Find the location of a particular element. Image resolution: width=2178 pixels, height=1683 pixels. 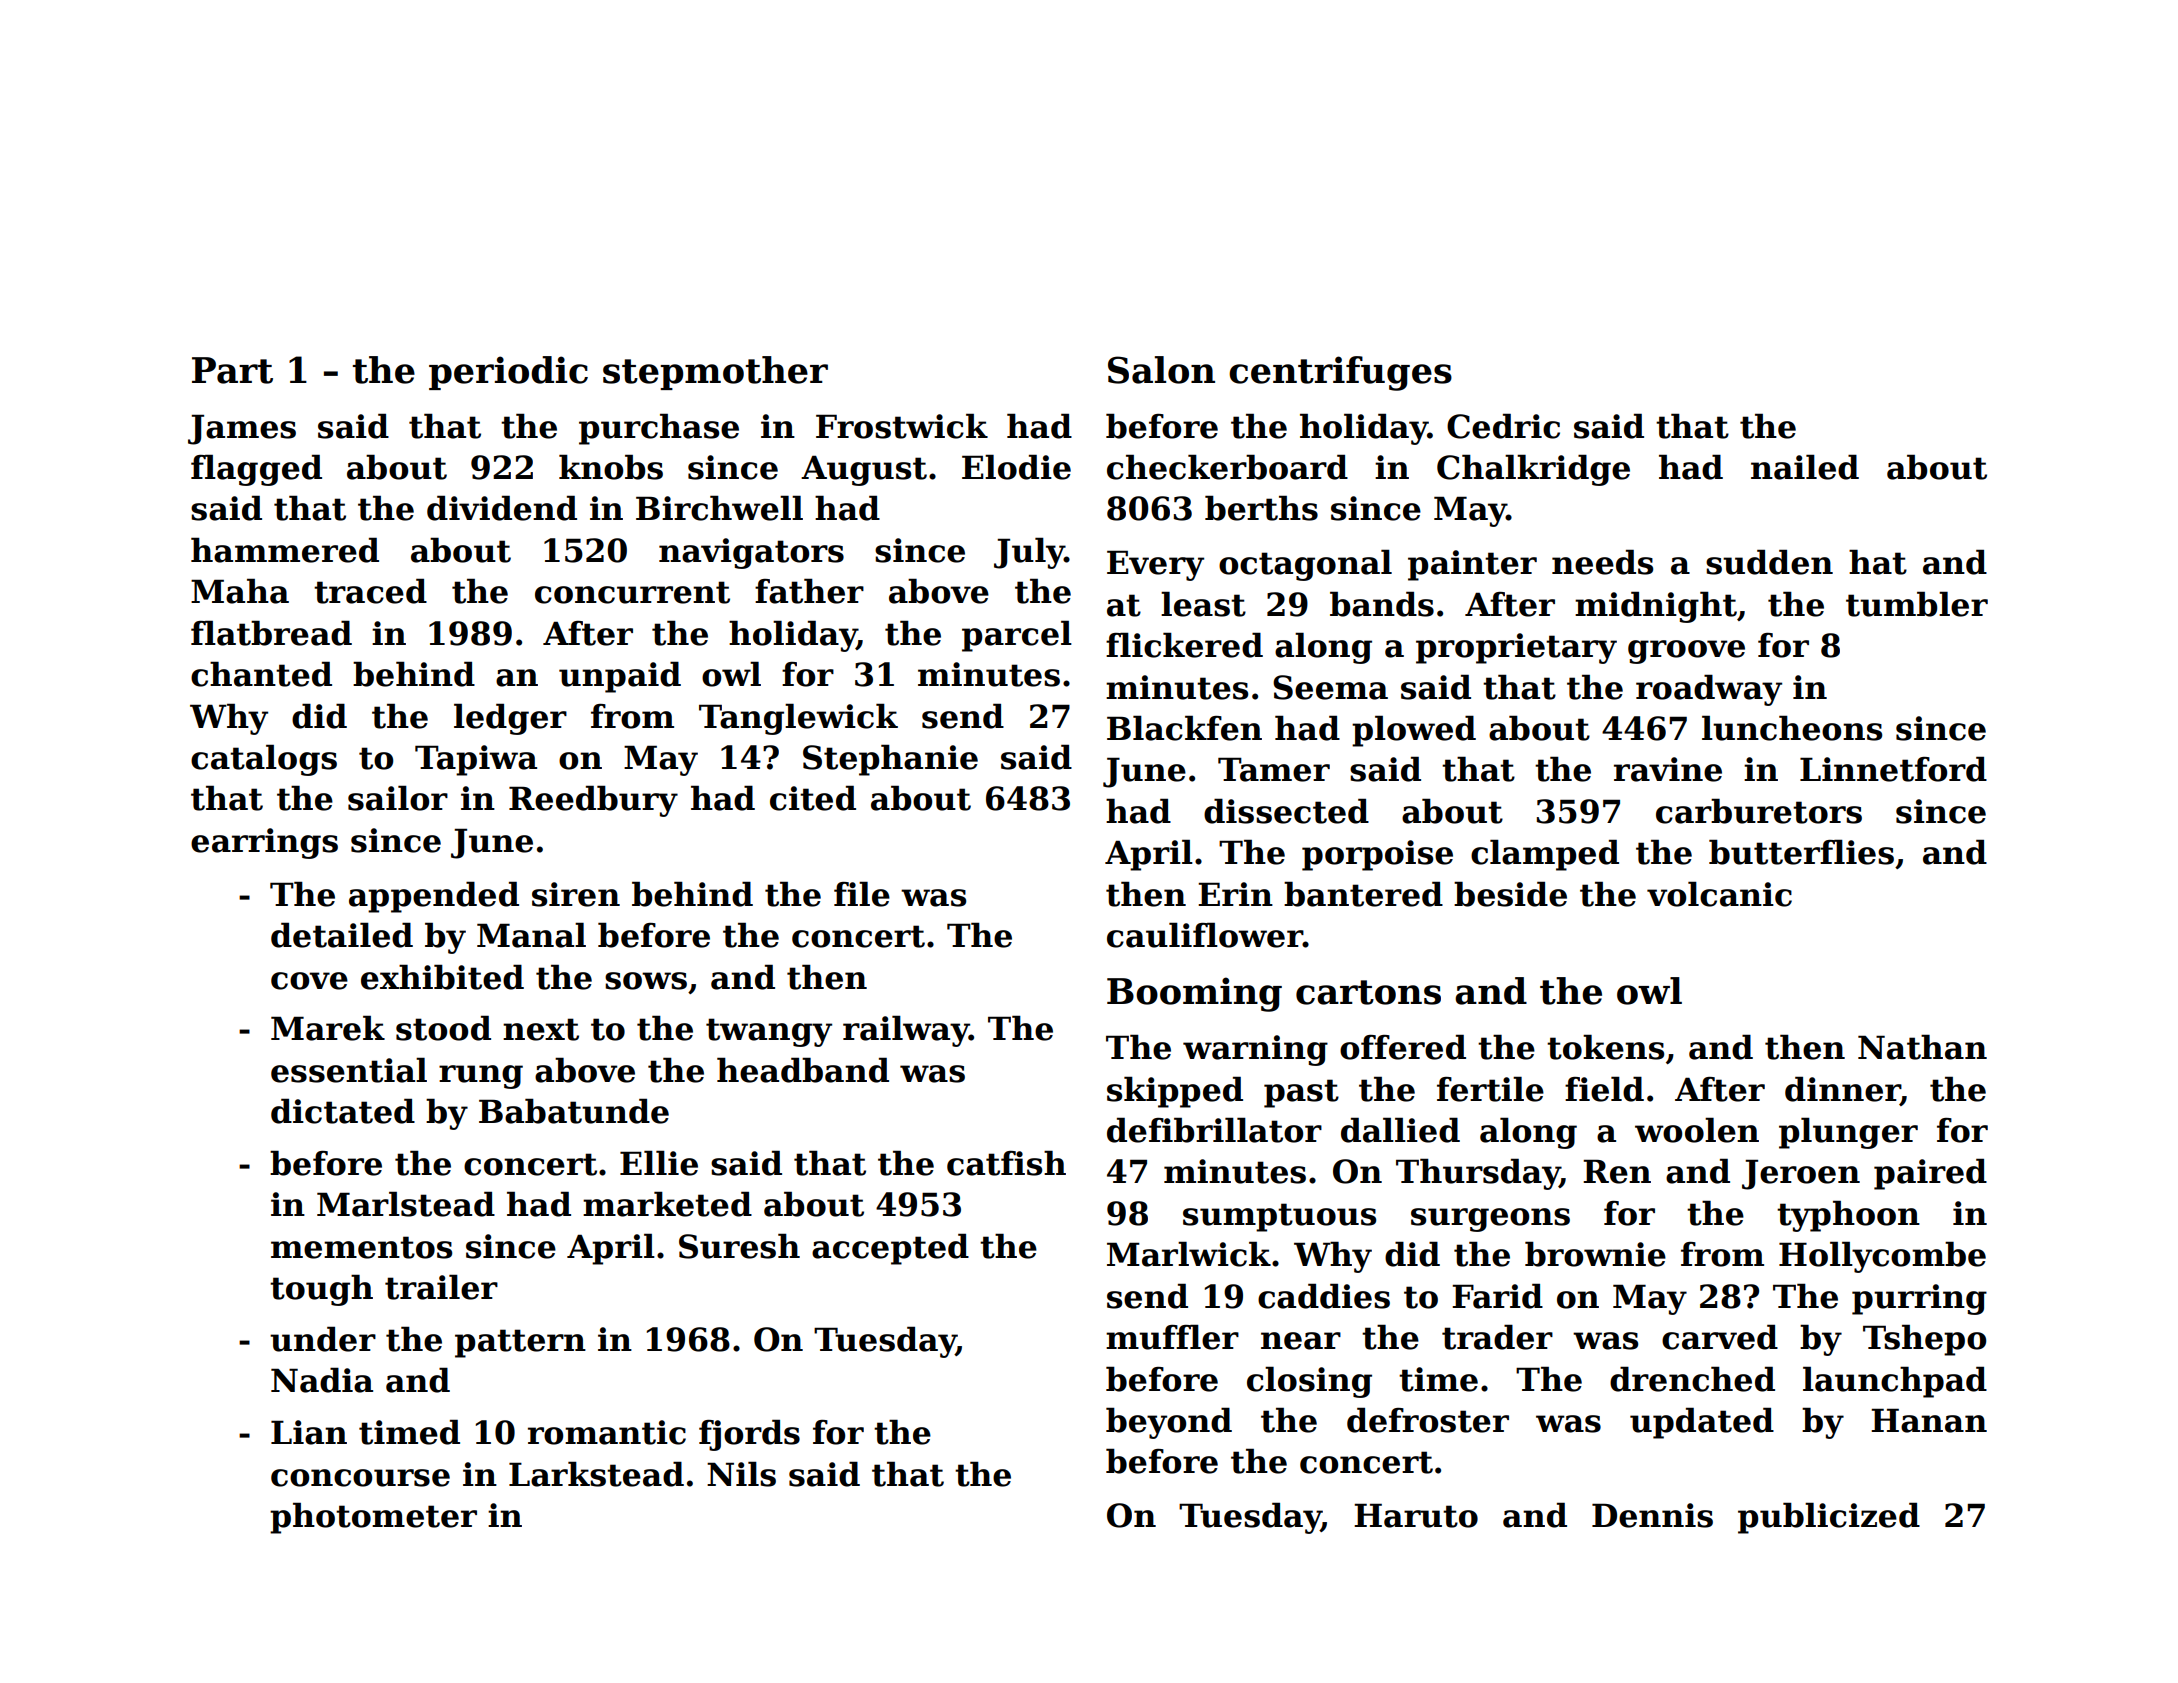

sows is located at coordinates (646, 981).
